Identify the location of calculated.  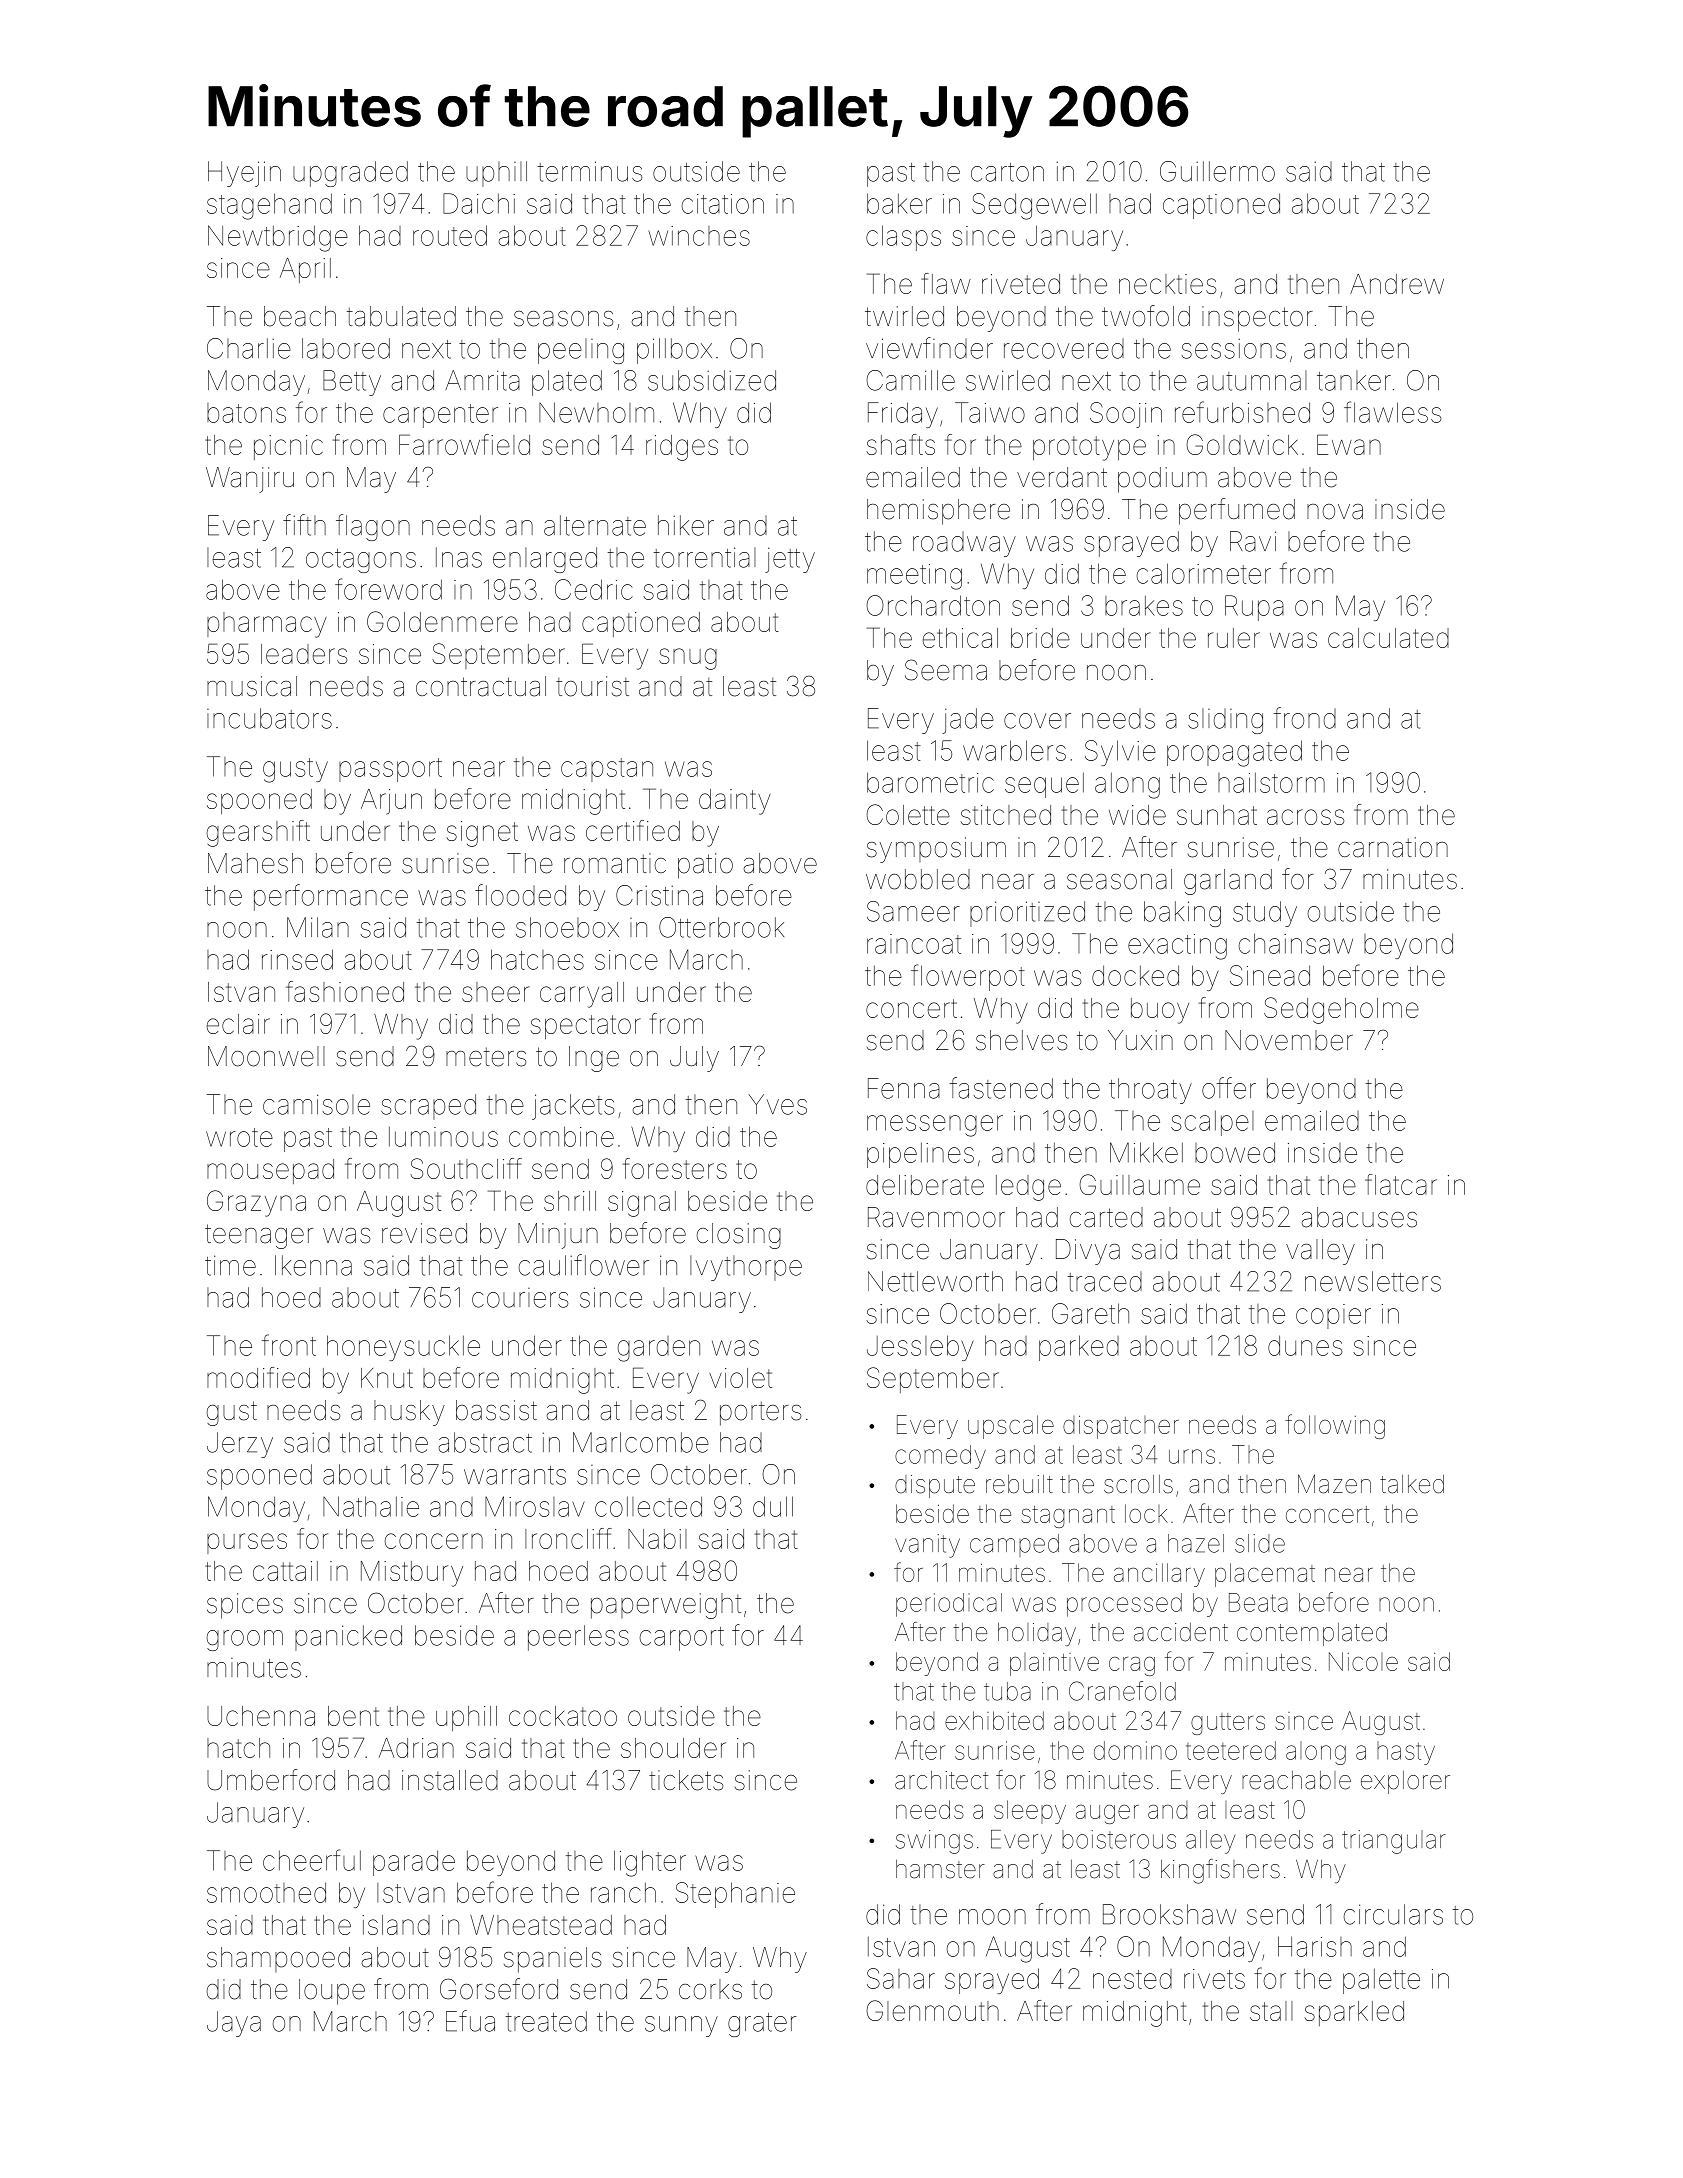
(1388, 638).
